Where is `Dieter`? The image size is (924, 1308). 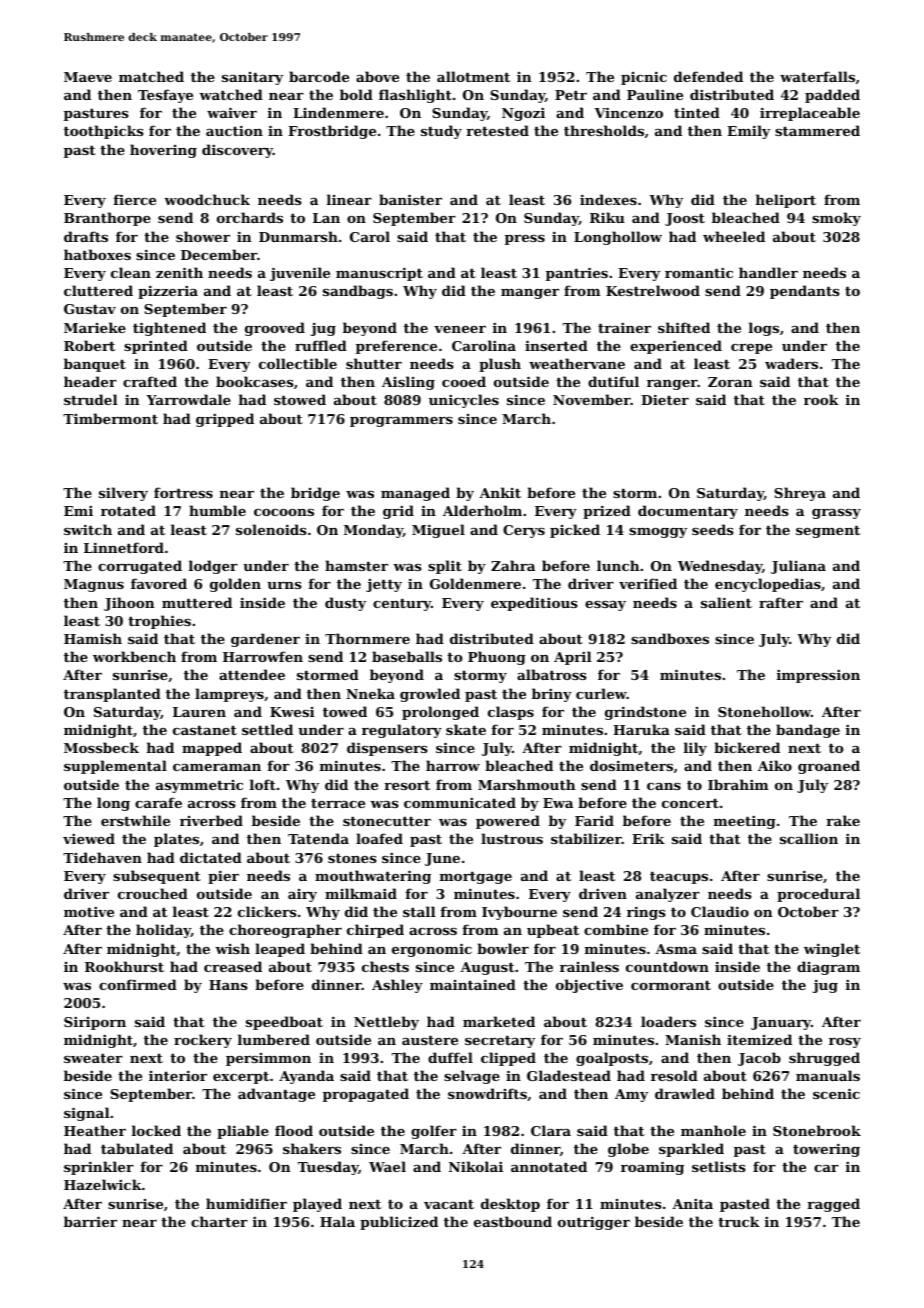
Dieter is located at coordinates (665, 399).
